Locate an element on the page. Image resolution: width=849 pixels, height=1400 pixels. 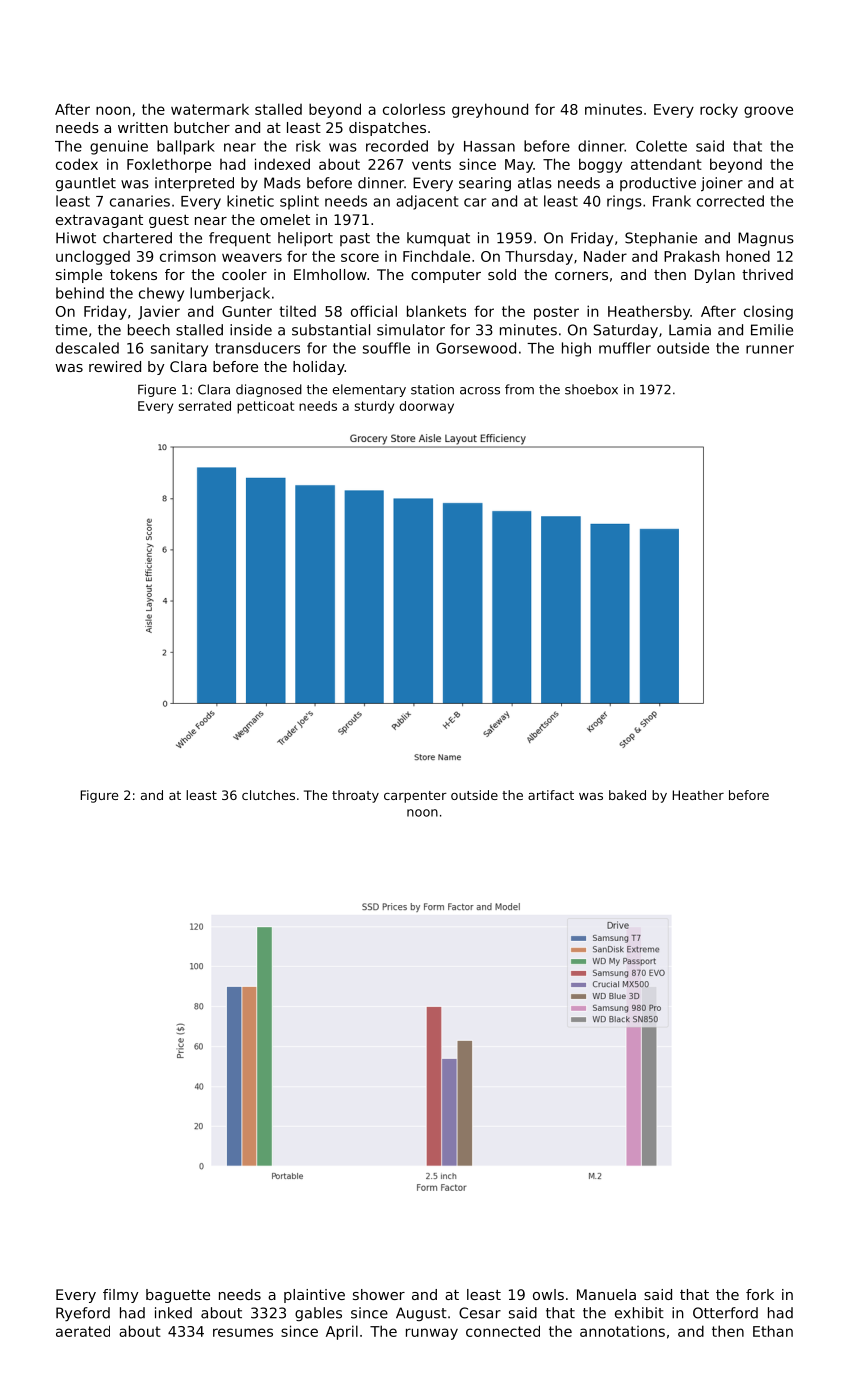
muffler is located at coordinates (625, 348).
